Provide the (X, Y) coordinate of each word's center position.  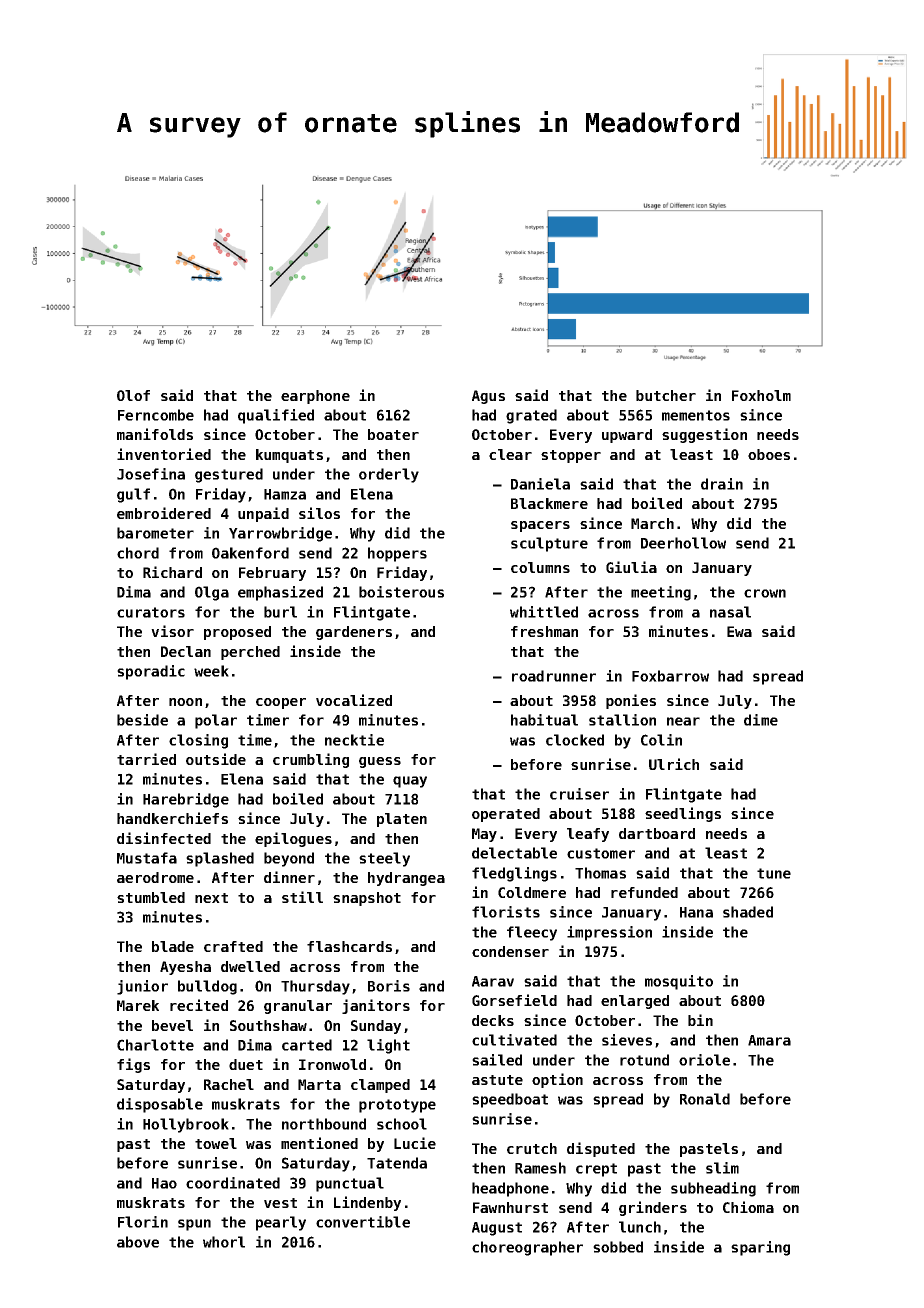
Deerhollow (683, 543)
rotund (644, 1060)
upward (627, 436)
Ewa (739, 631)
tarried (146, 759)
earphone (315, 397)
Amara (769, 1040)
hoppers (397, 554)
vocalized (354, 700)
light (388, 1046)
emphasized (280, 593)
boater (393, 434)
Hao (164, 1183)
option (557, 1080)
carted (307, 1045)
